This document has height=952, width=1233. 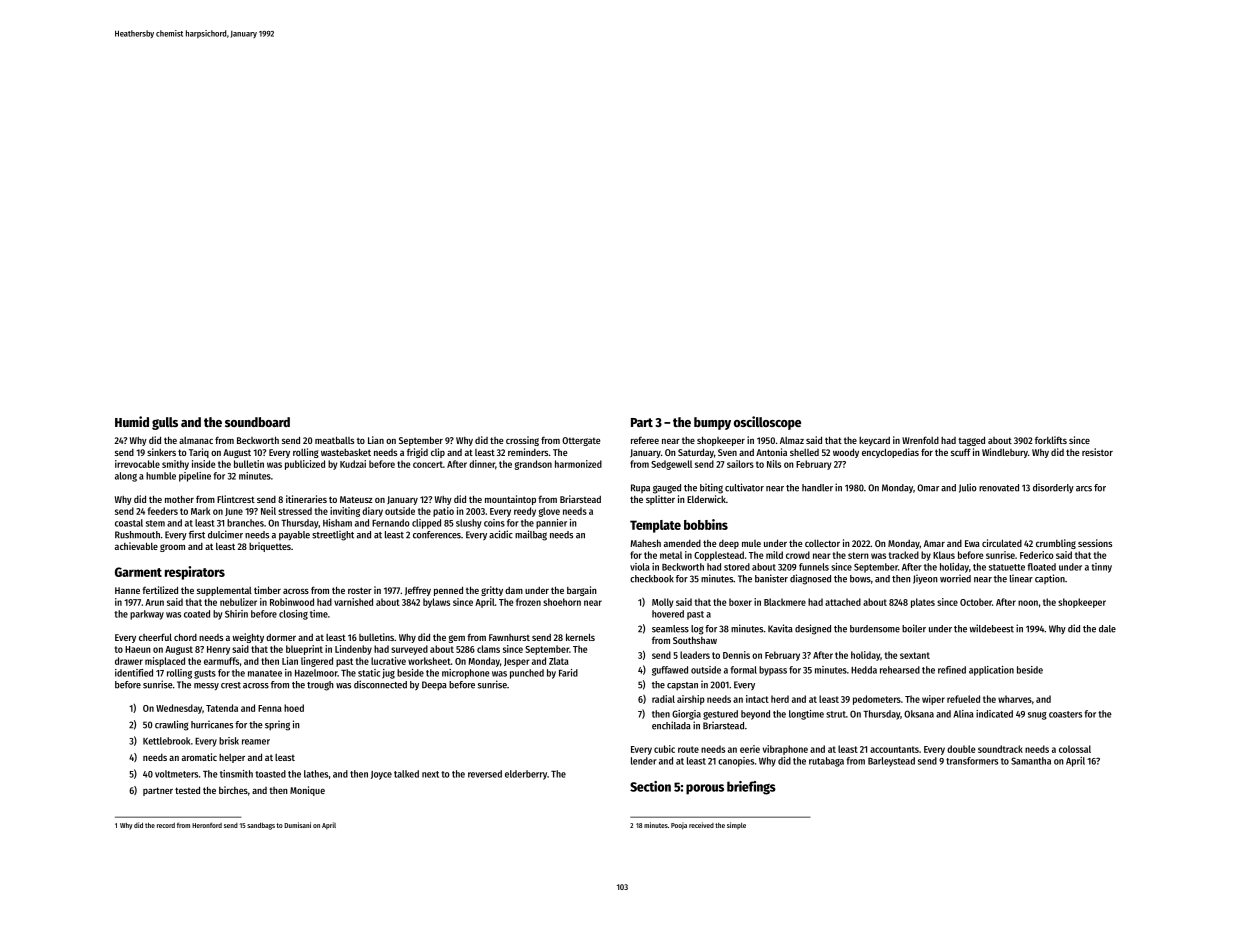 What do you see at coordinates (1031, 761) in the document?
I see `Samantha` at bounding box center [1031, 761].
